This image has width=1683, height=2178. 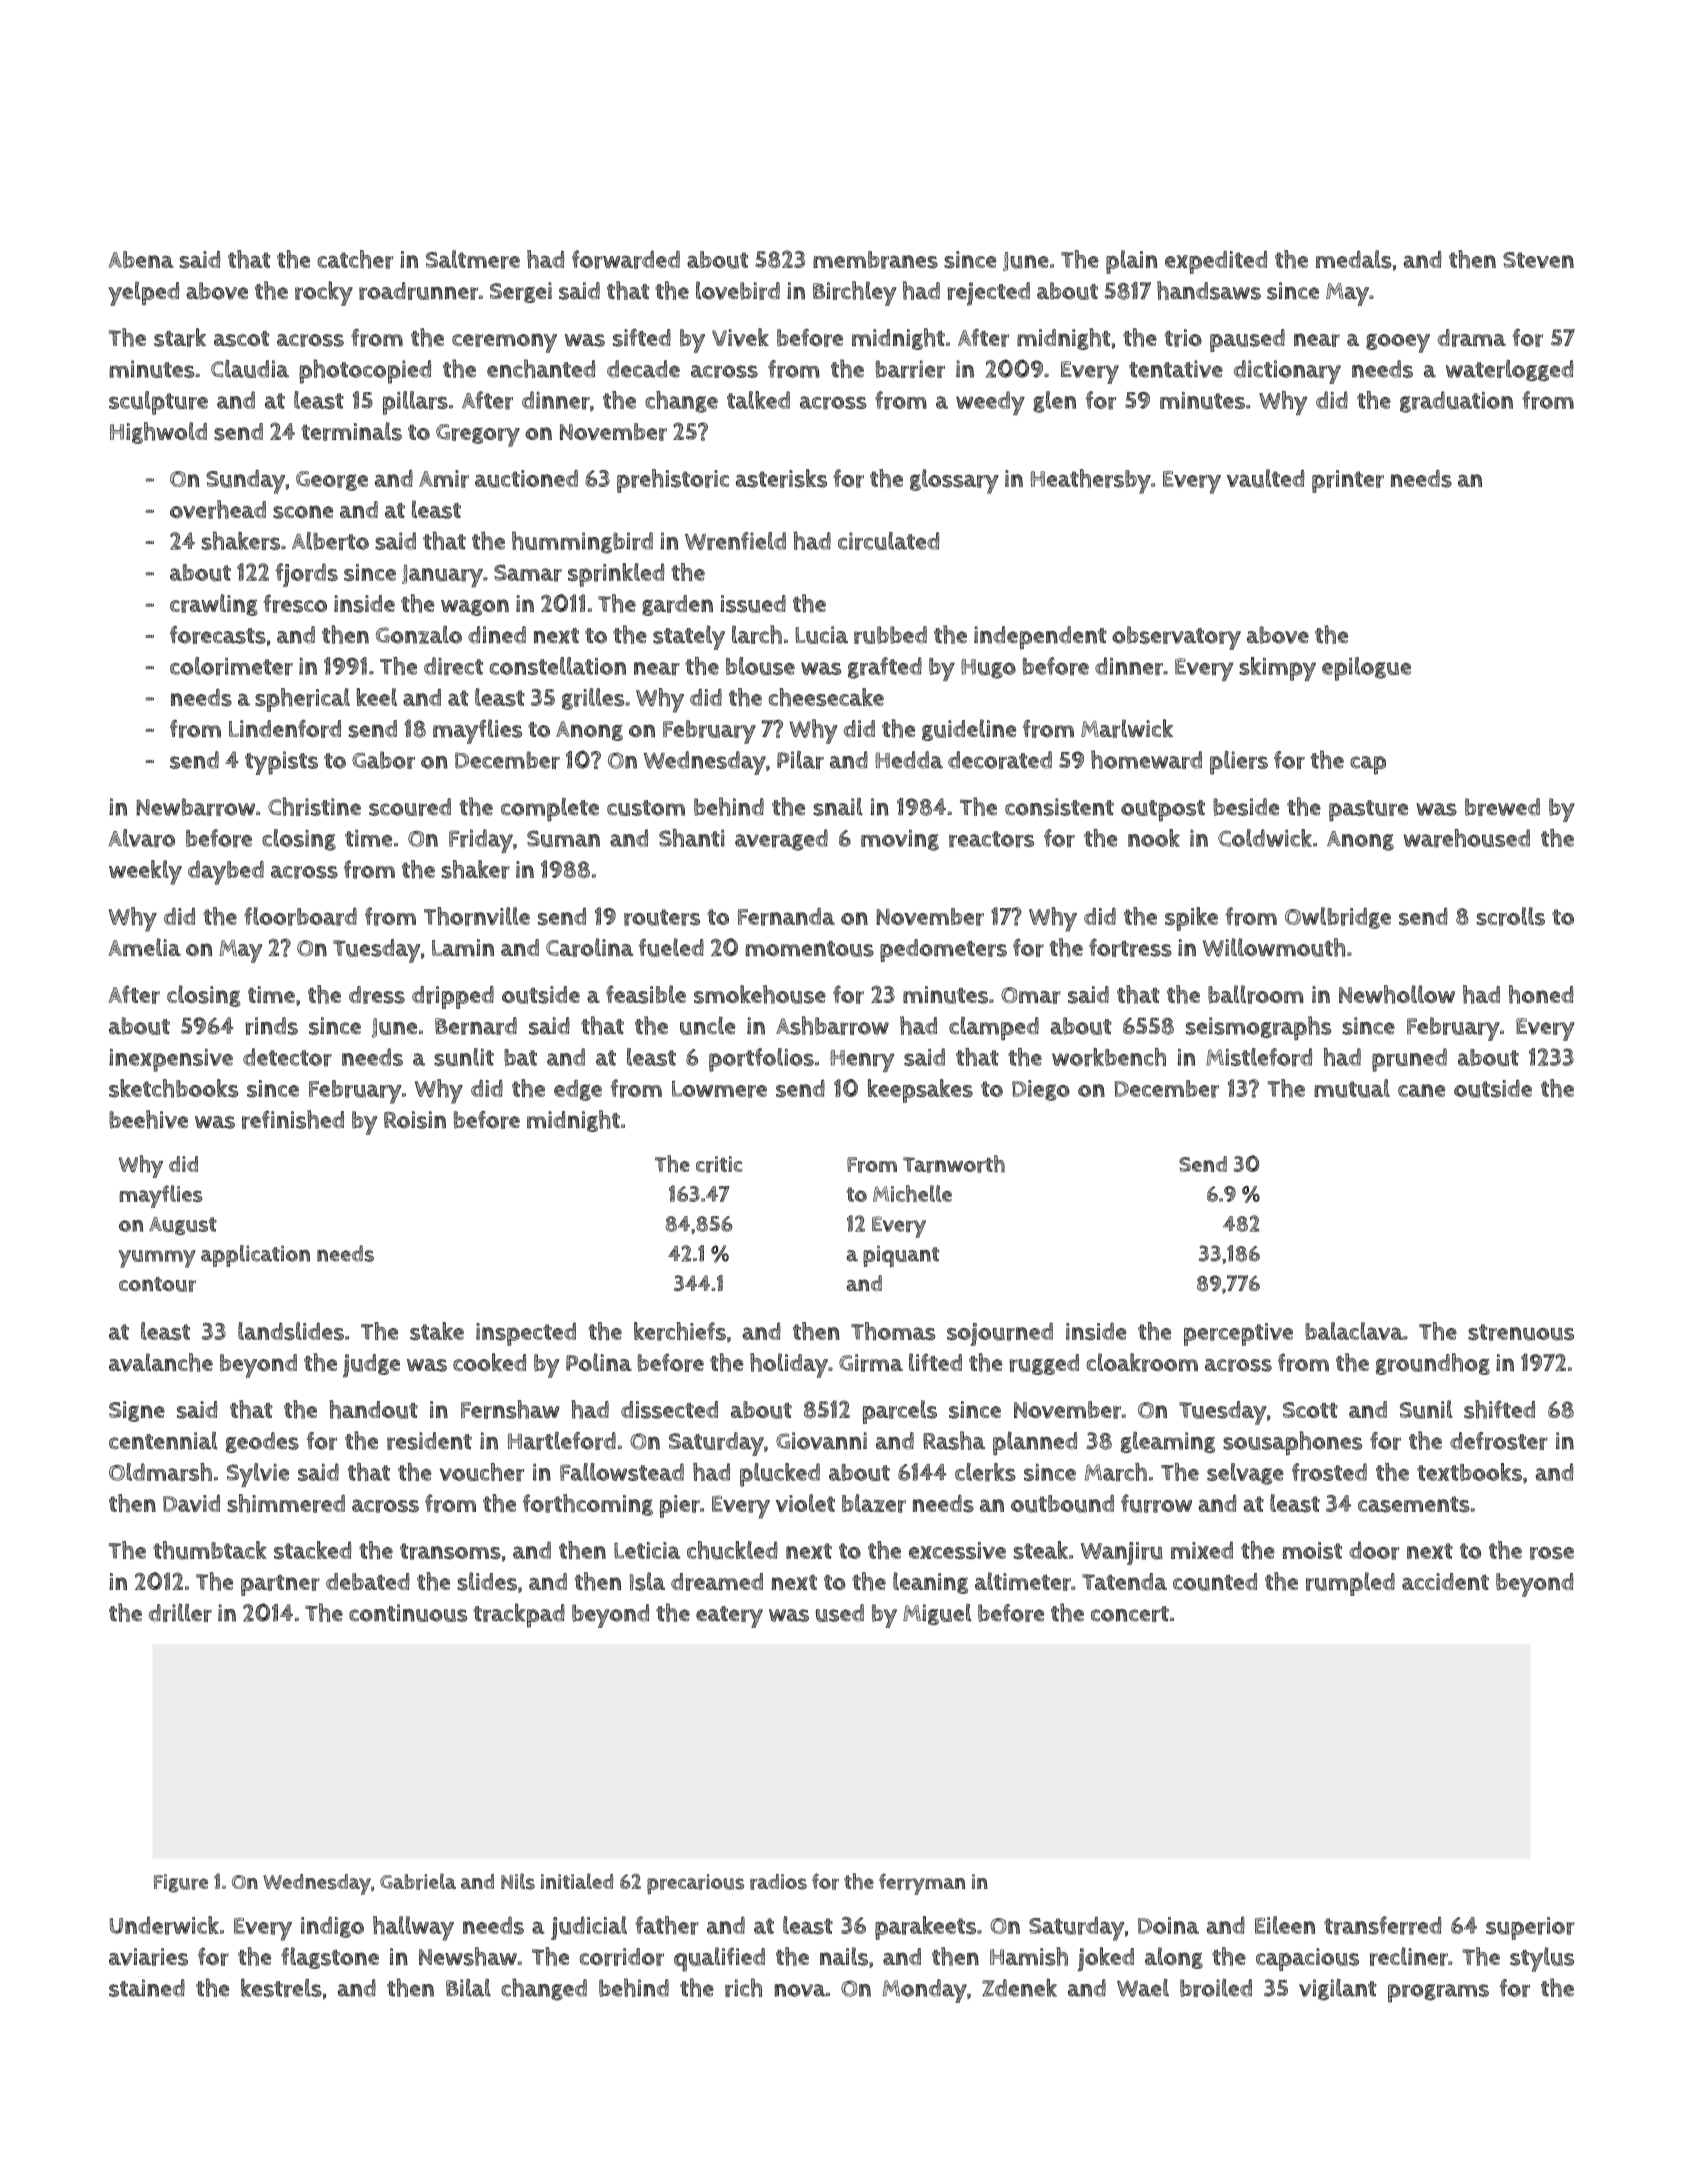 What do you see at coordinates (1354, 1331) in the image?
I see `balaclava` at bounding box center [1354, 1331].
